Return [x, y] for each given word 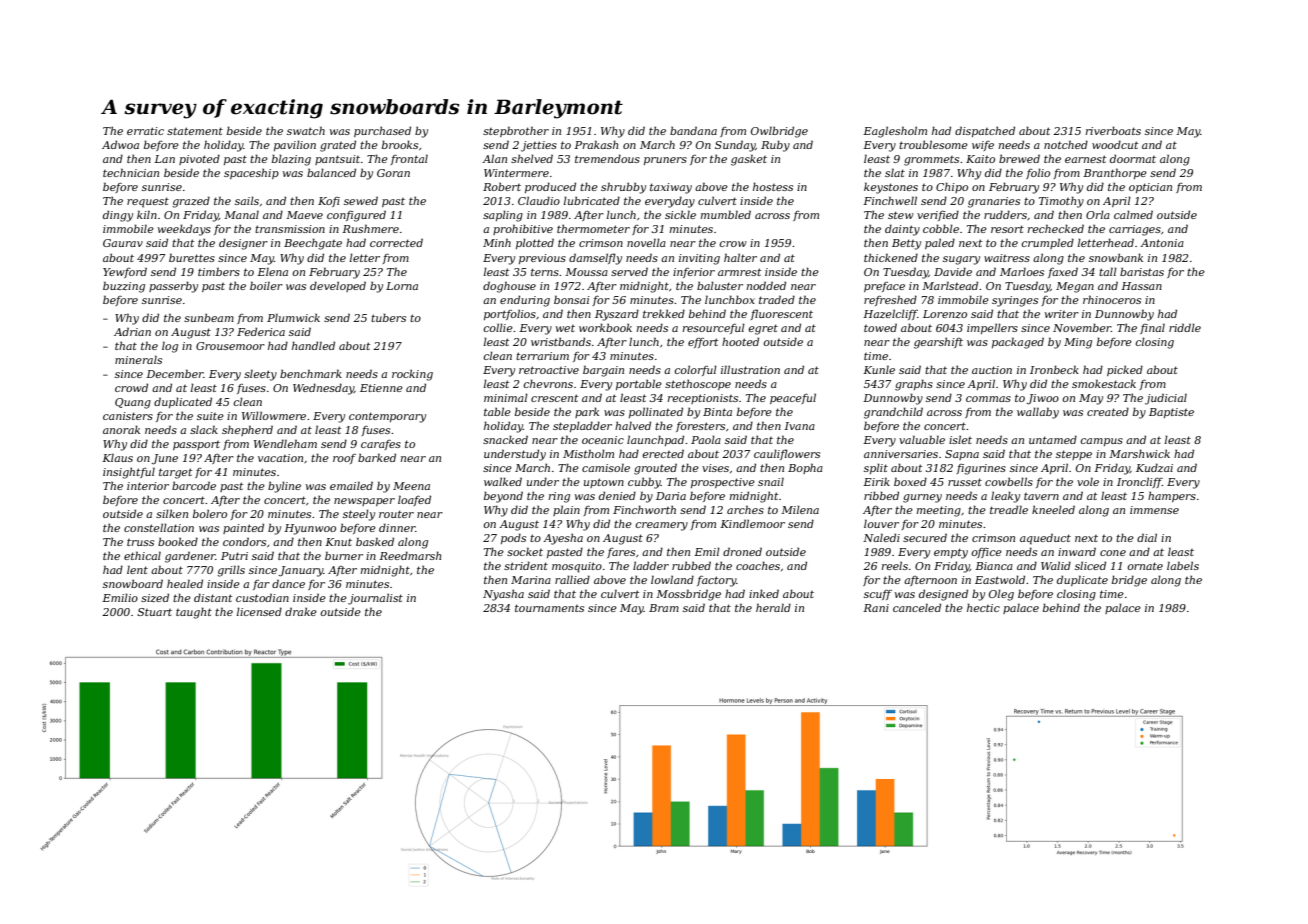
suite [210, 416]
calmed [1133, 214]
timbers [219, 271]
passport [196, 445]
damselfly [595, 259]
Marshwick [1139, 453]
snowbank [1116, 257]
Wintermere [516, 173]
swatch [306, 130]
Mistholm [588, 453]
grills [231, 571]
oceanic [603, 440]
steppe [1074, 455]
